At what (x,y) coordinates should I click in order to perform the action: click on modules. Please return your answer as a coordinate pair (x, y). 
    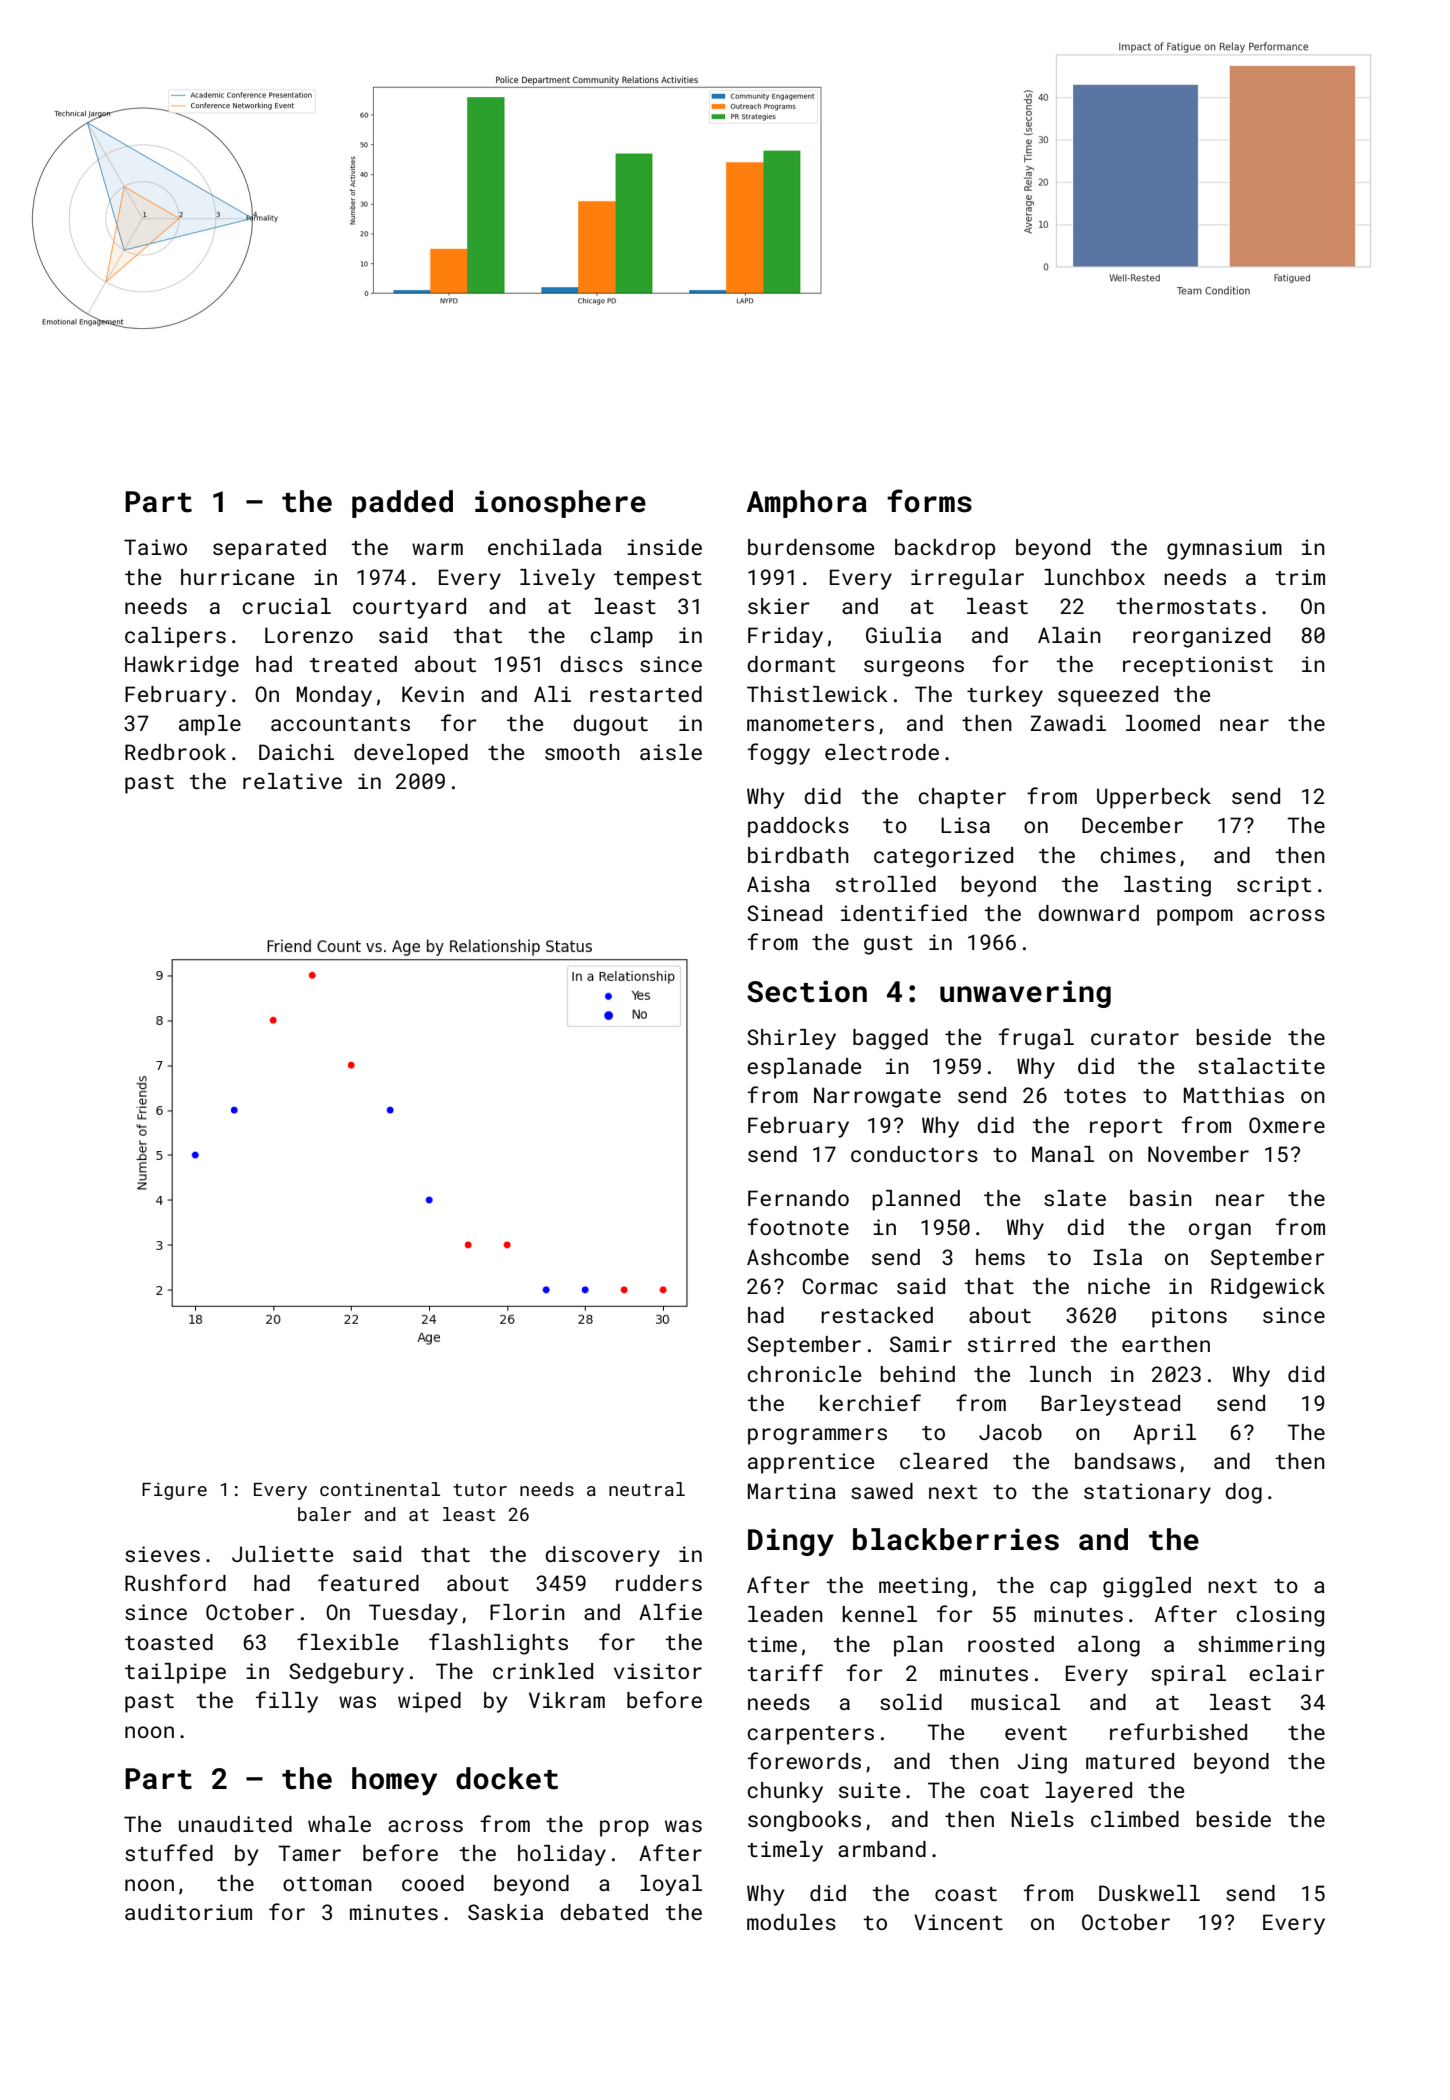
    Looking at the image, I should click on (791, 1922).
